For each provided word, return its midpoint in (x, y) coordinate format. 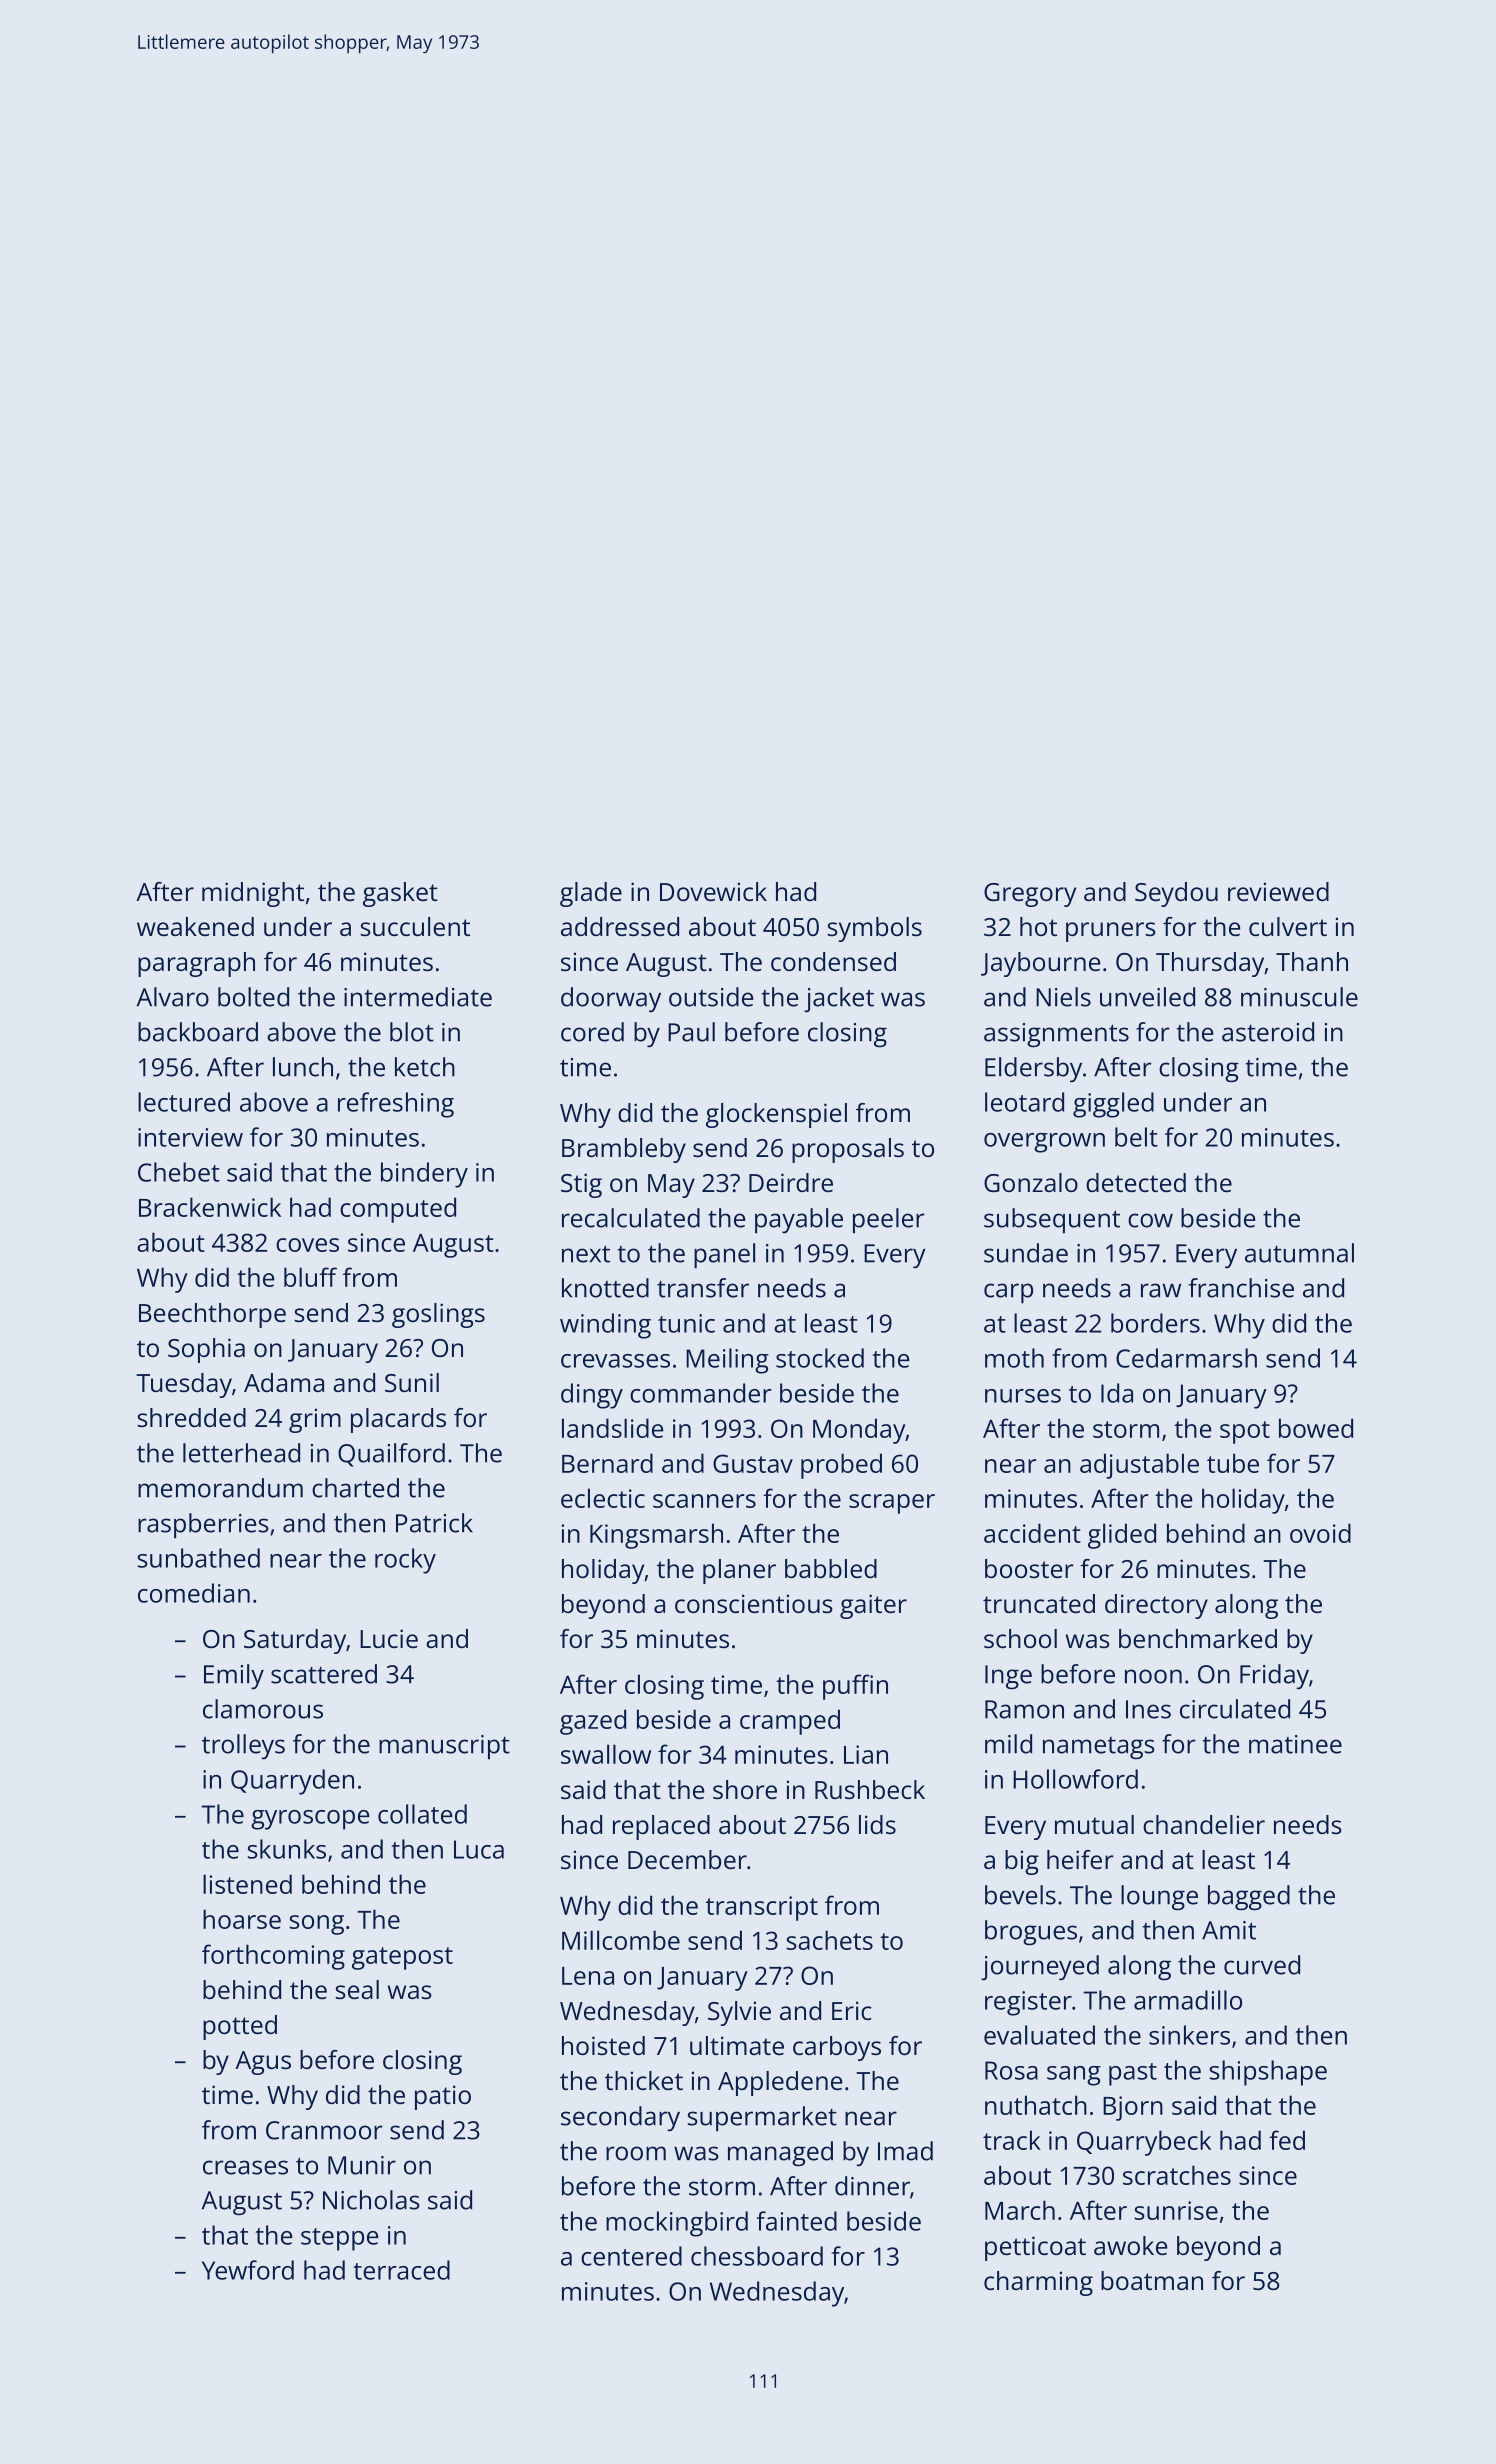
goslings (438, 1315)
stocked (820, 1358)
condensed (833, 961)
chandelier (1204, 1824)
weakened (195, 926)
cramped (790, 1722)
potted (240, 2027)
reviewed (1278, 891)
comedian (194, 1593)
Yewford (248, 2270)
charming (1038, 2283)
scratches (1177, 2175)
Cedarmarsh (1186, 1358)
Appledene (780, 2083)
